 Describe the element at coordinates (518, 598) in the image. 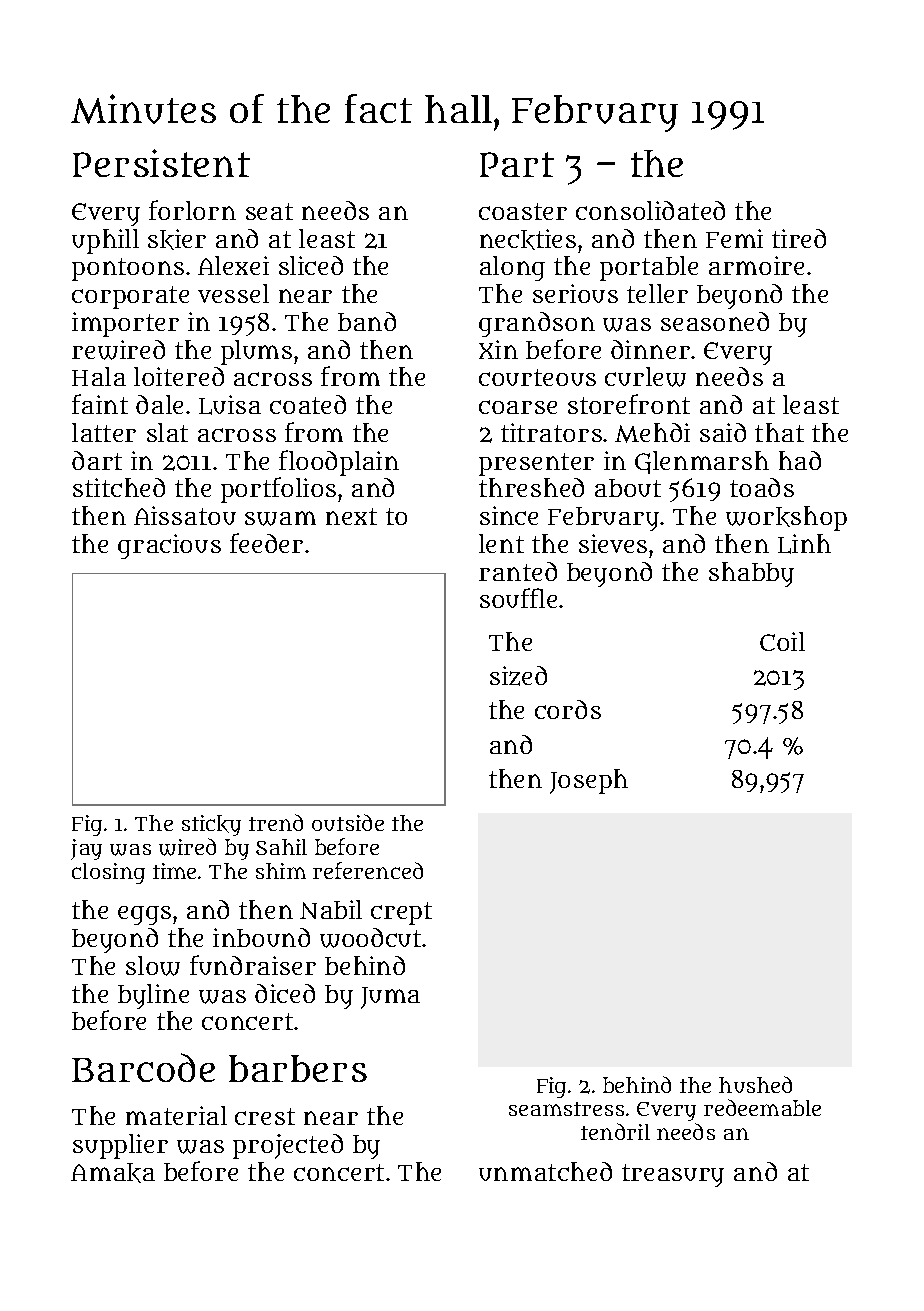

I see `souffle` at that location.
